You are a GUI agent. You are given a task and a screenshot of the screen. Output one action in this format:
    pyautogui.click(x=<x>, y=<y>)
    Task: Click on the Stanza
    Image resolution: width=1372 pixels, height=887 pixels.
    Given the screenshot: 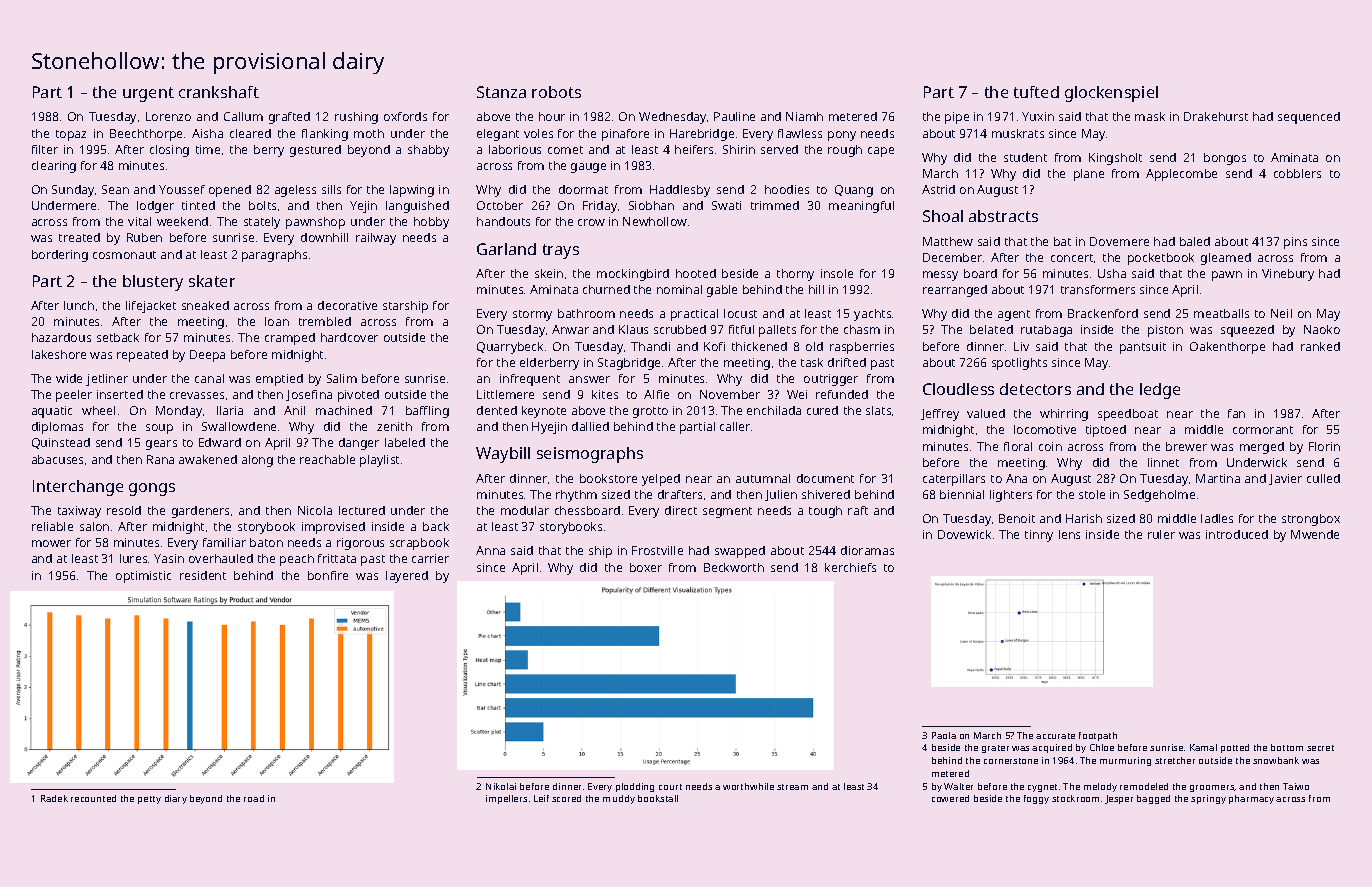 What is the action you would take?
    pyautogui.click(x=501, y=92)
